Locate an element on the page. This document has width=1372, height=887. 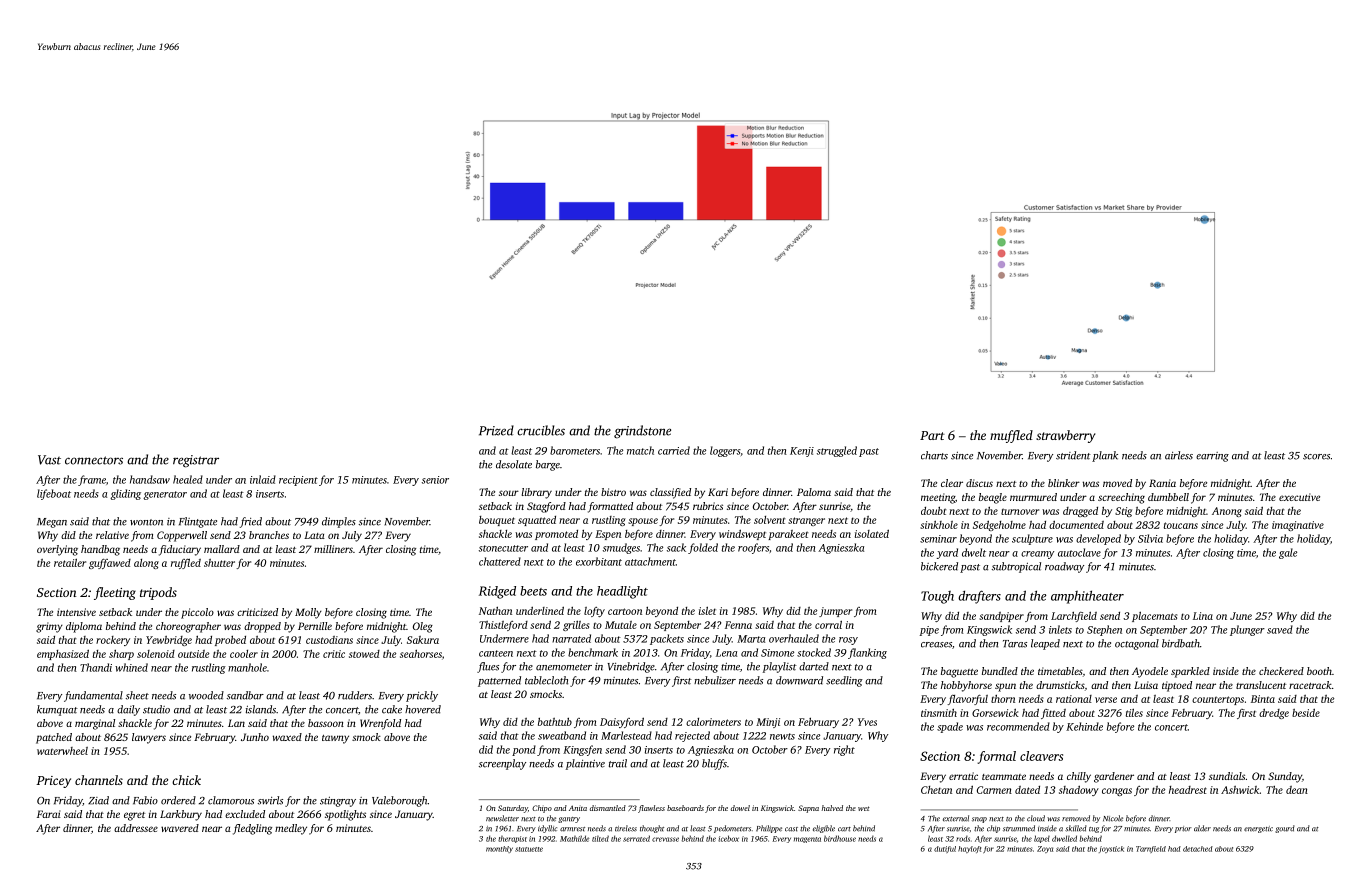
Prized is located at coordinates (496, 430).
